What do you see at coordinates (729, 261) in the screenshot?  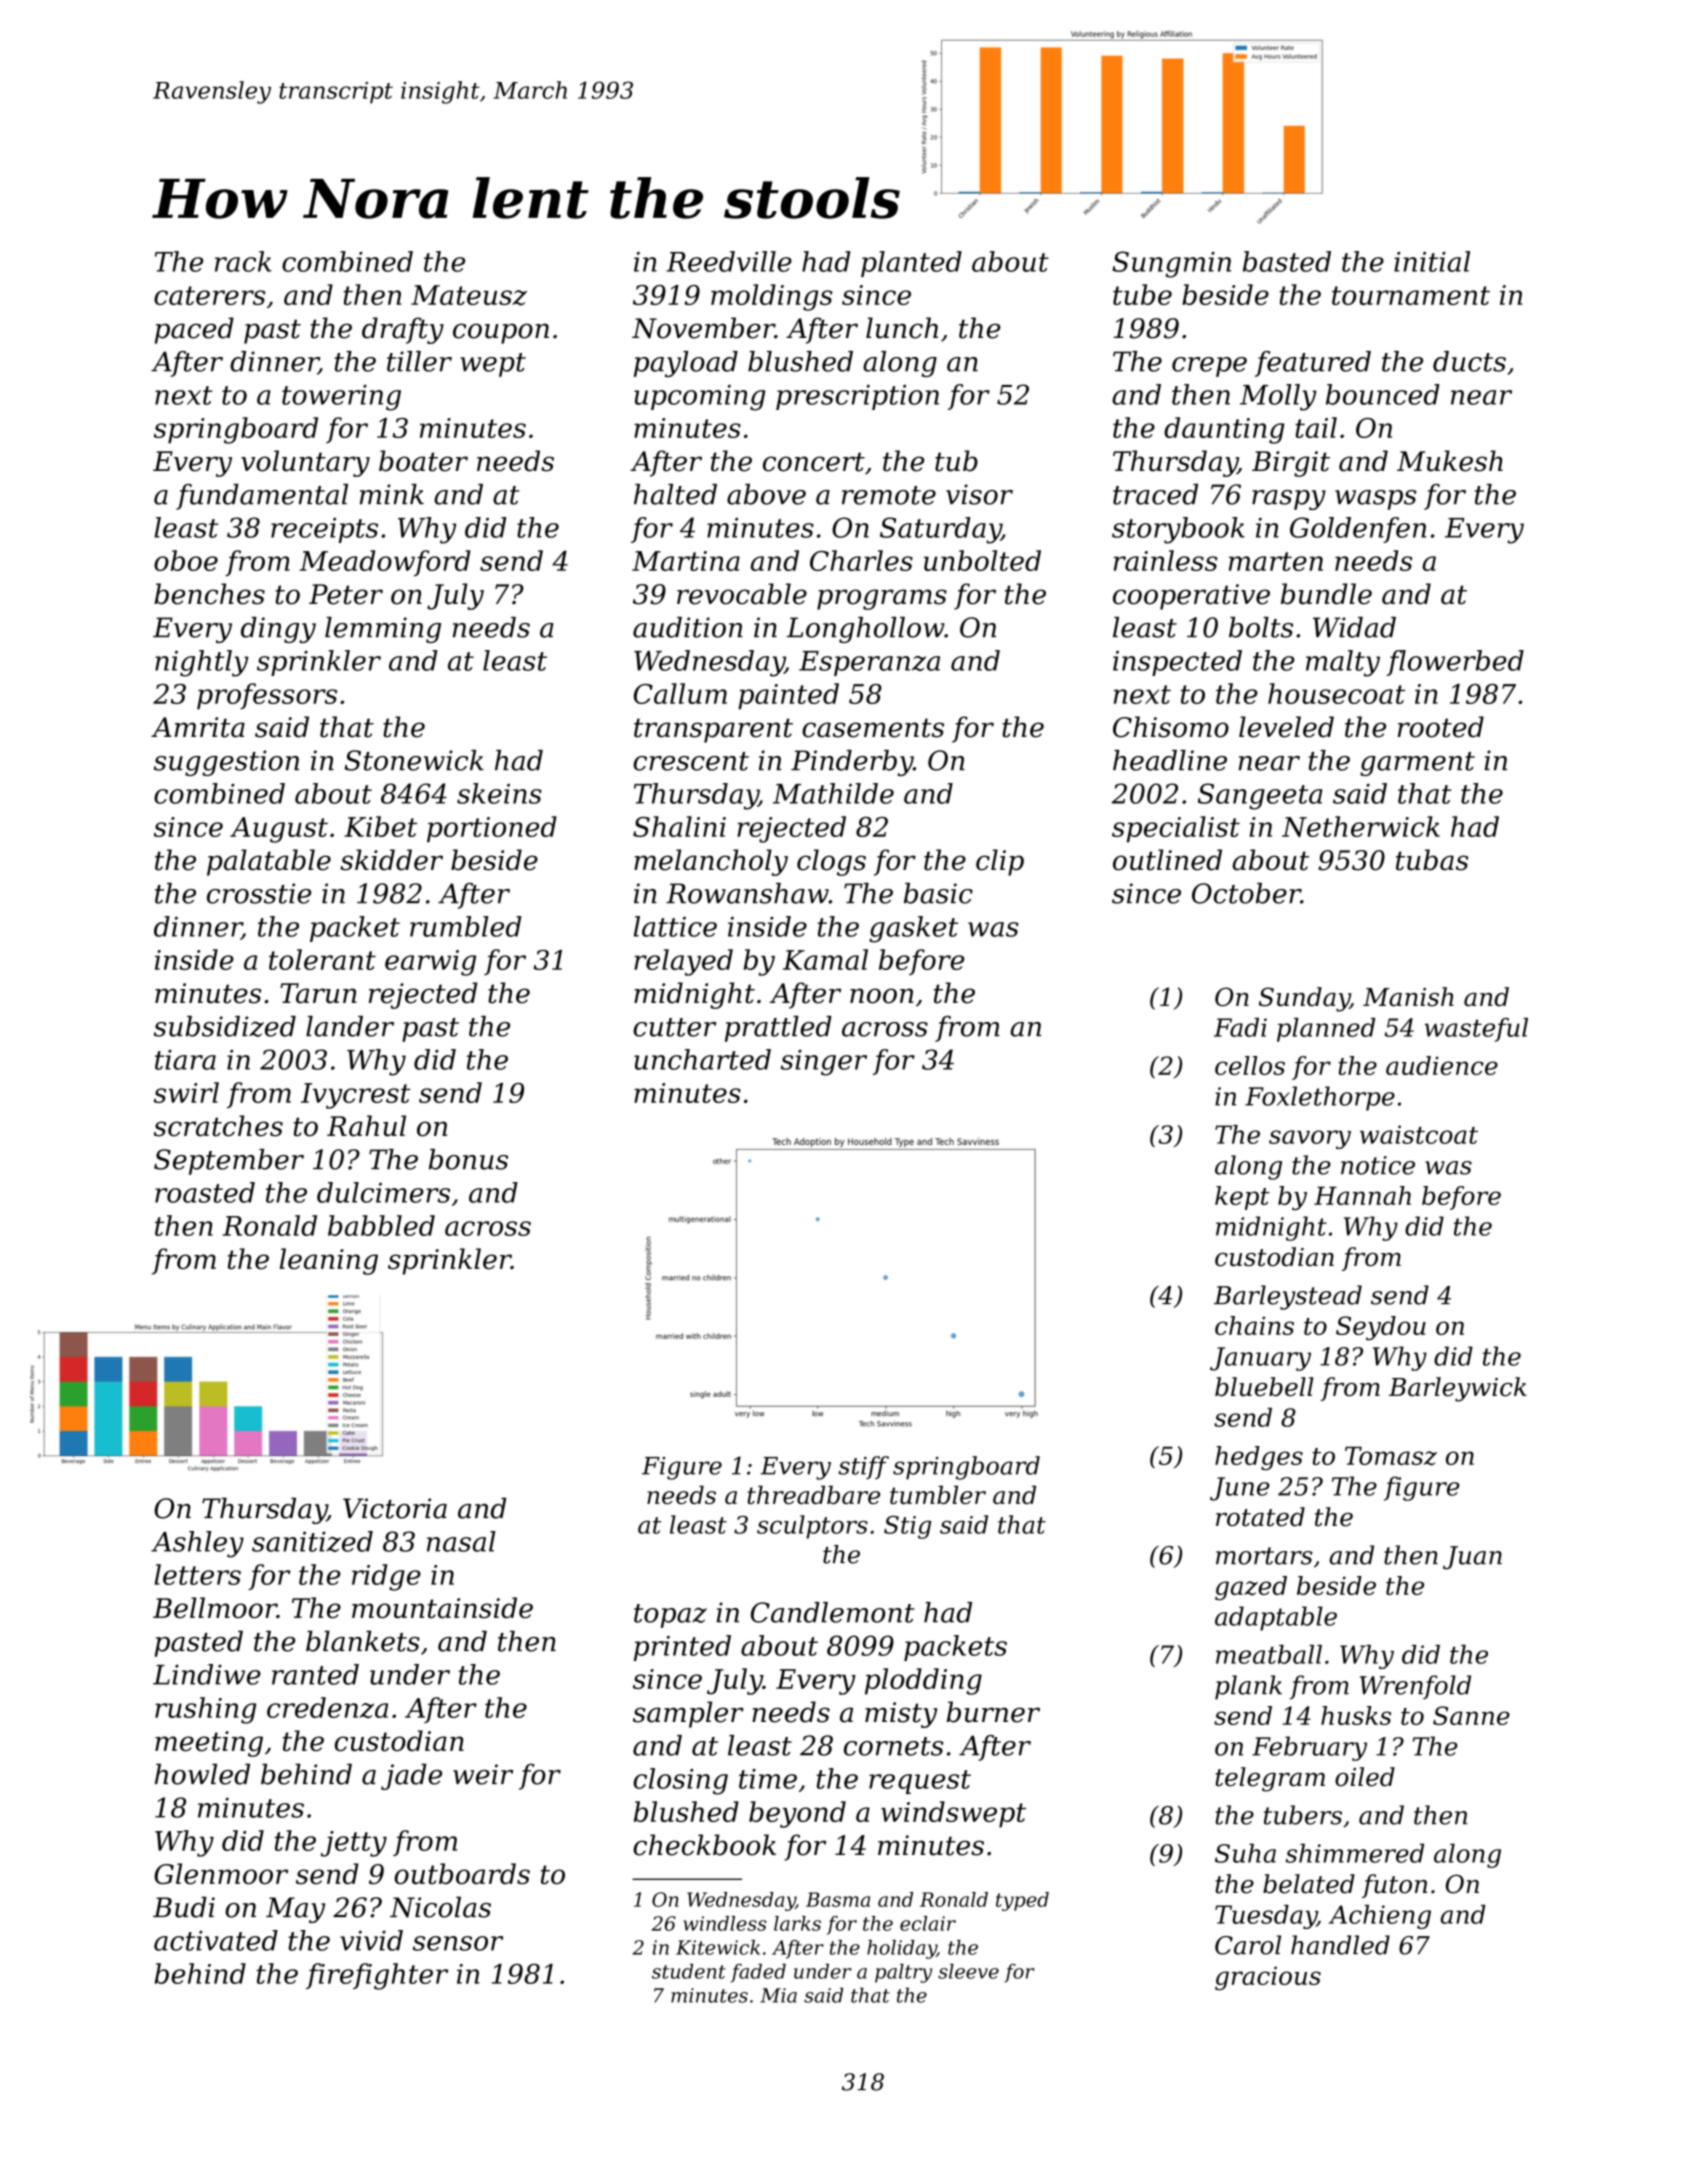 I see `Reedville` at bounding box center [729, 261].
